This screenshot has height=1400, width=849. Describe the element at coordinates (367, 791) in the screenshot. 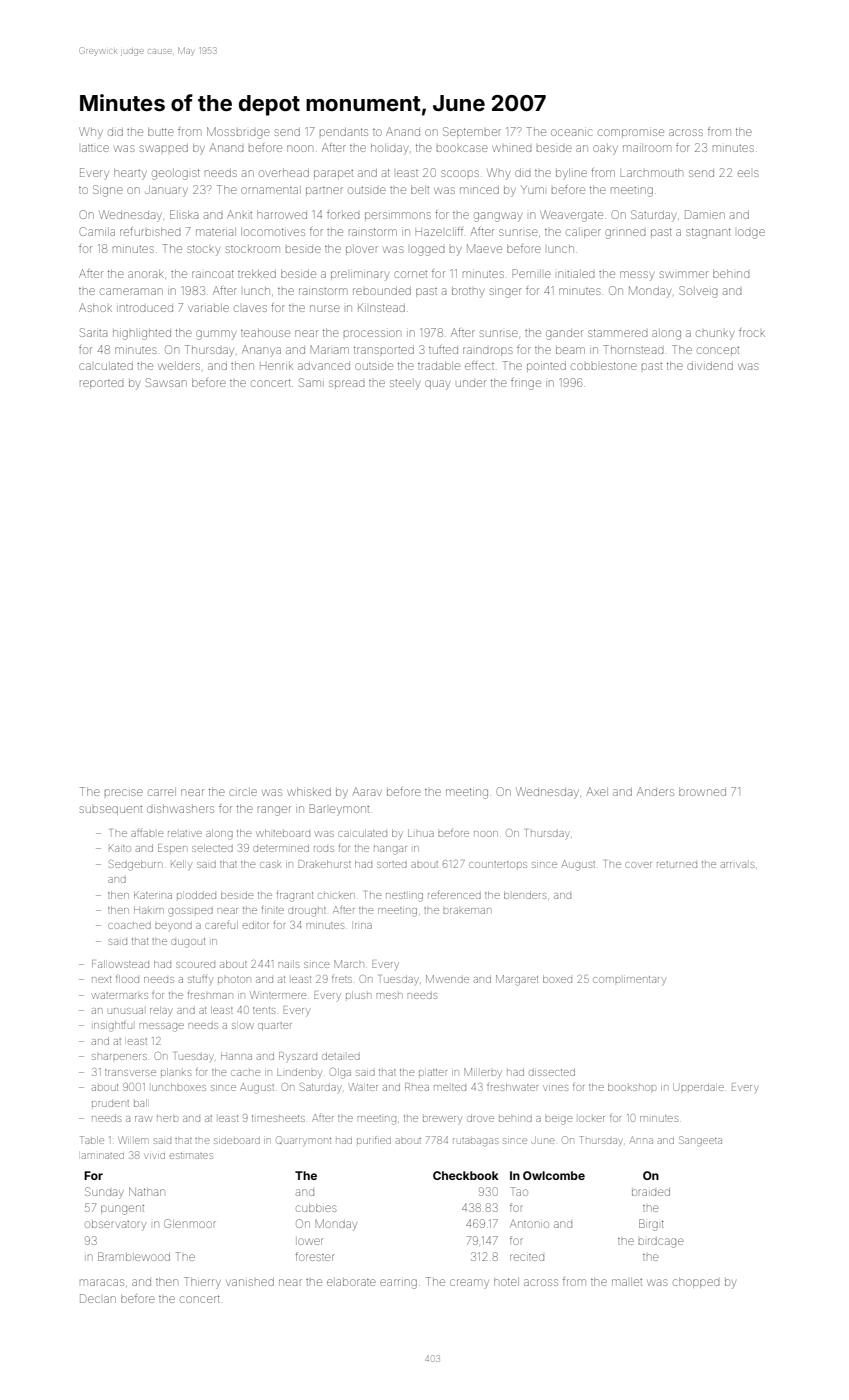

I see `Aarav` at that location.
